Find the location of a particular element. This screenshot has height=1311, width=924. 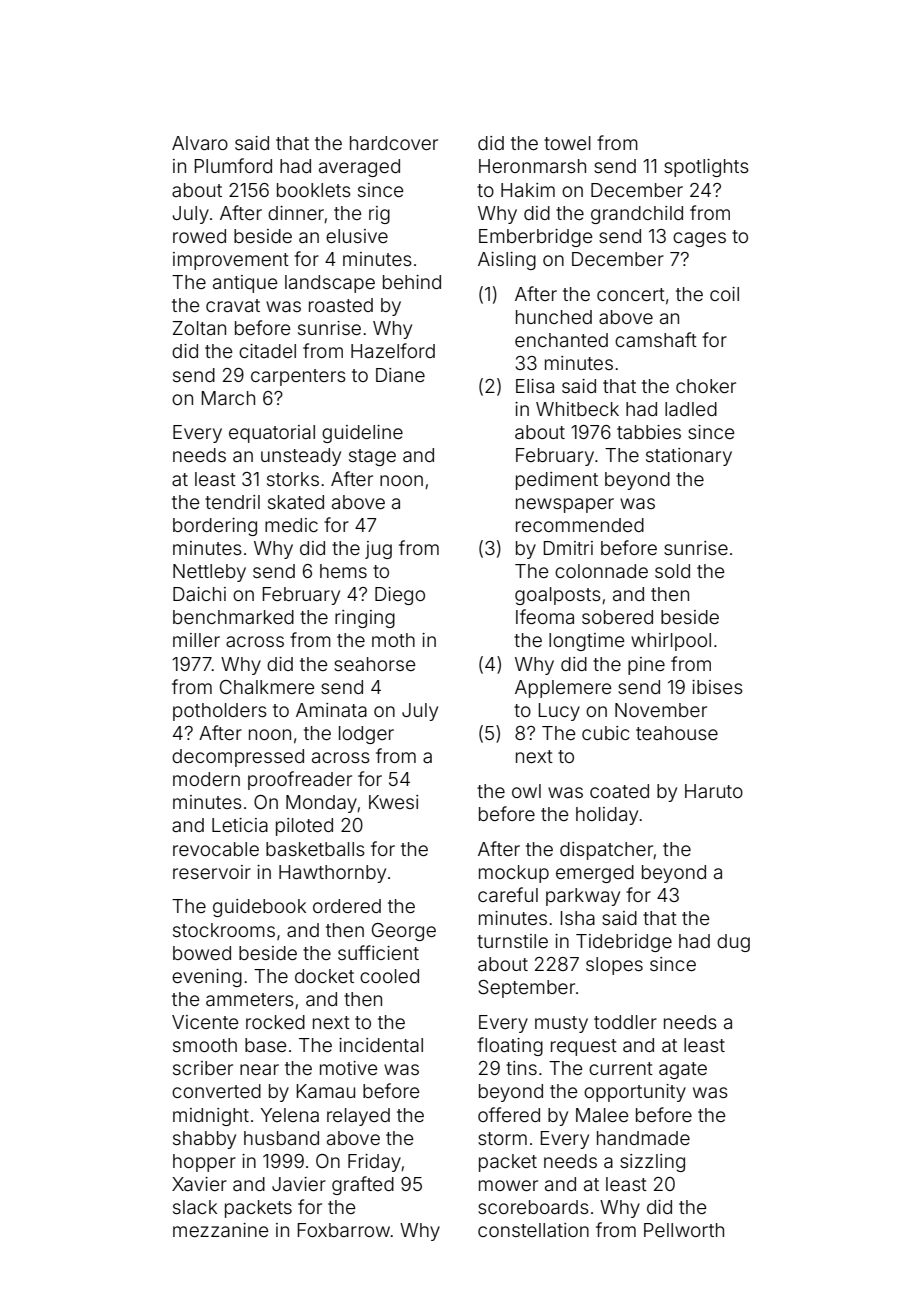

towel is located at coordinates (567, 143).
